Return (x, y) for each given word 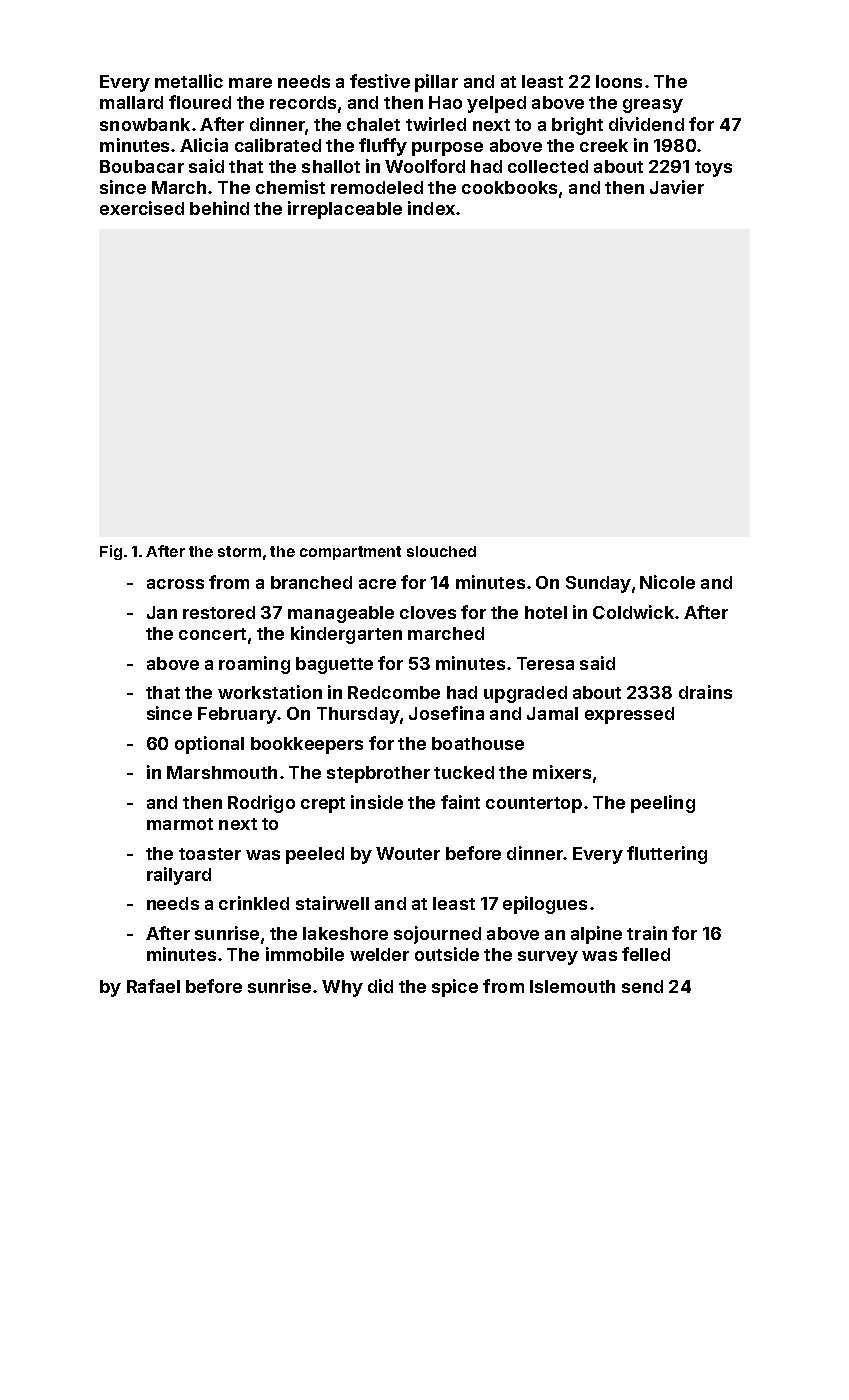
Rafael (153, 986)
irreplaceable (345, 210)
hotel (546, 612)
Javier (677, 187)
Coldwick (633, 612)
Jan (162, 612)
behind (219, 208)
